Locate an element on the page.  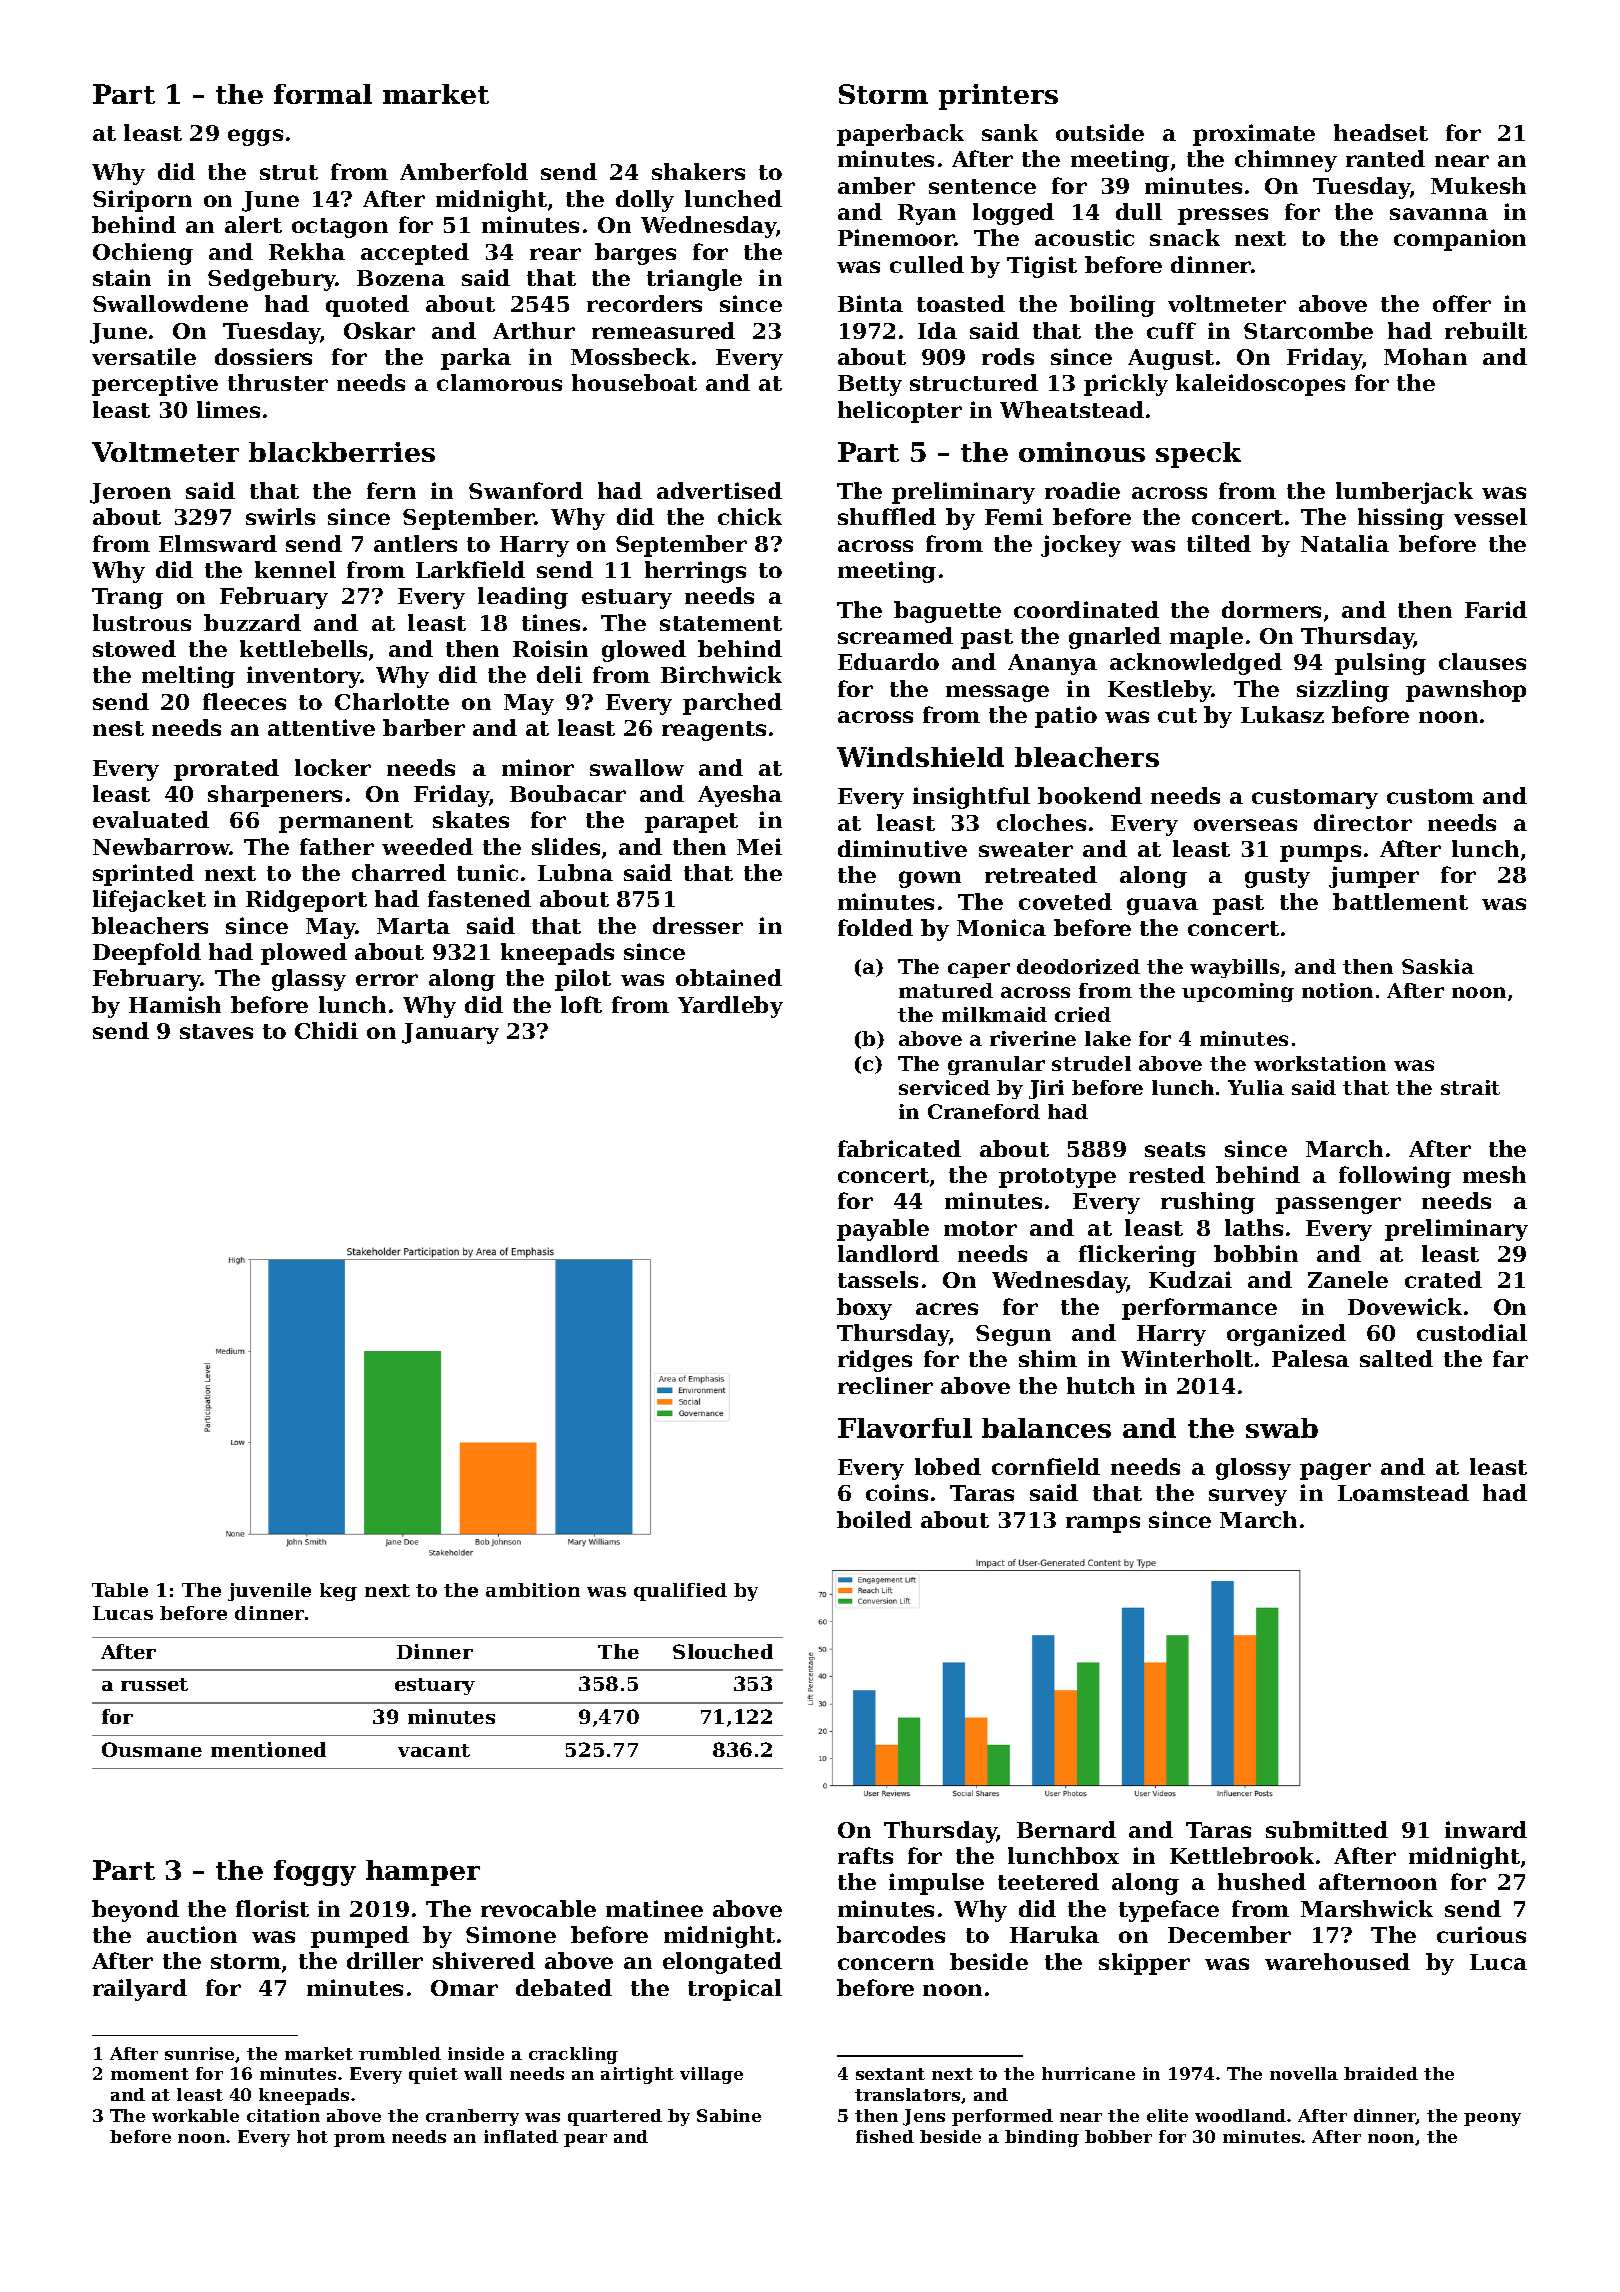
printers is located at coordinates (998, 97).
